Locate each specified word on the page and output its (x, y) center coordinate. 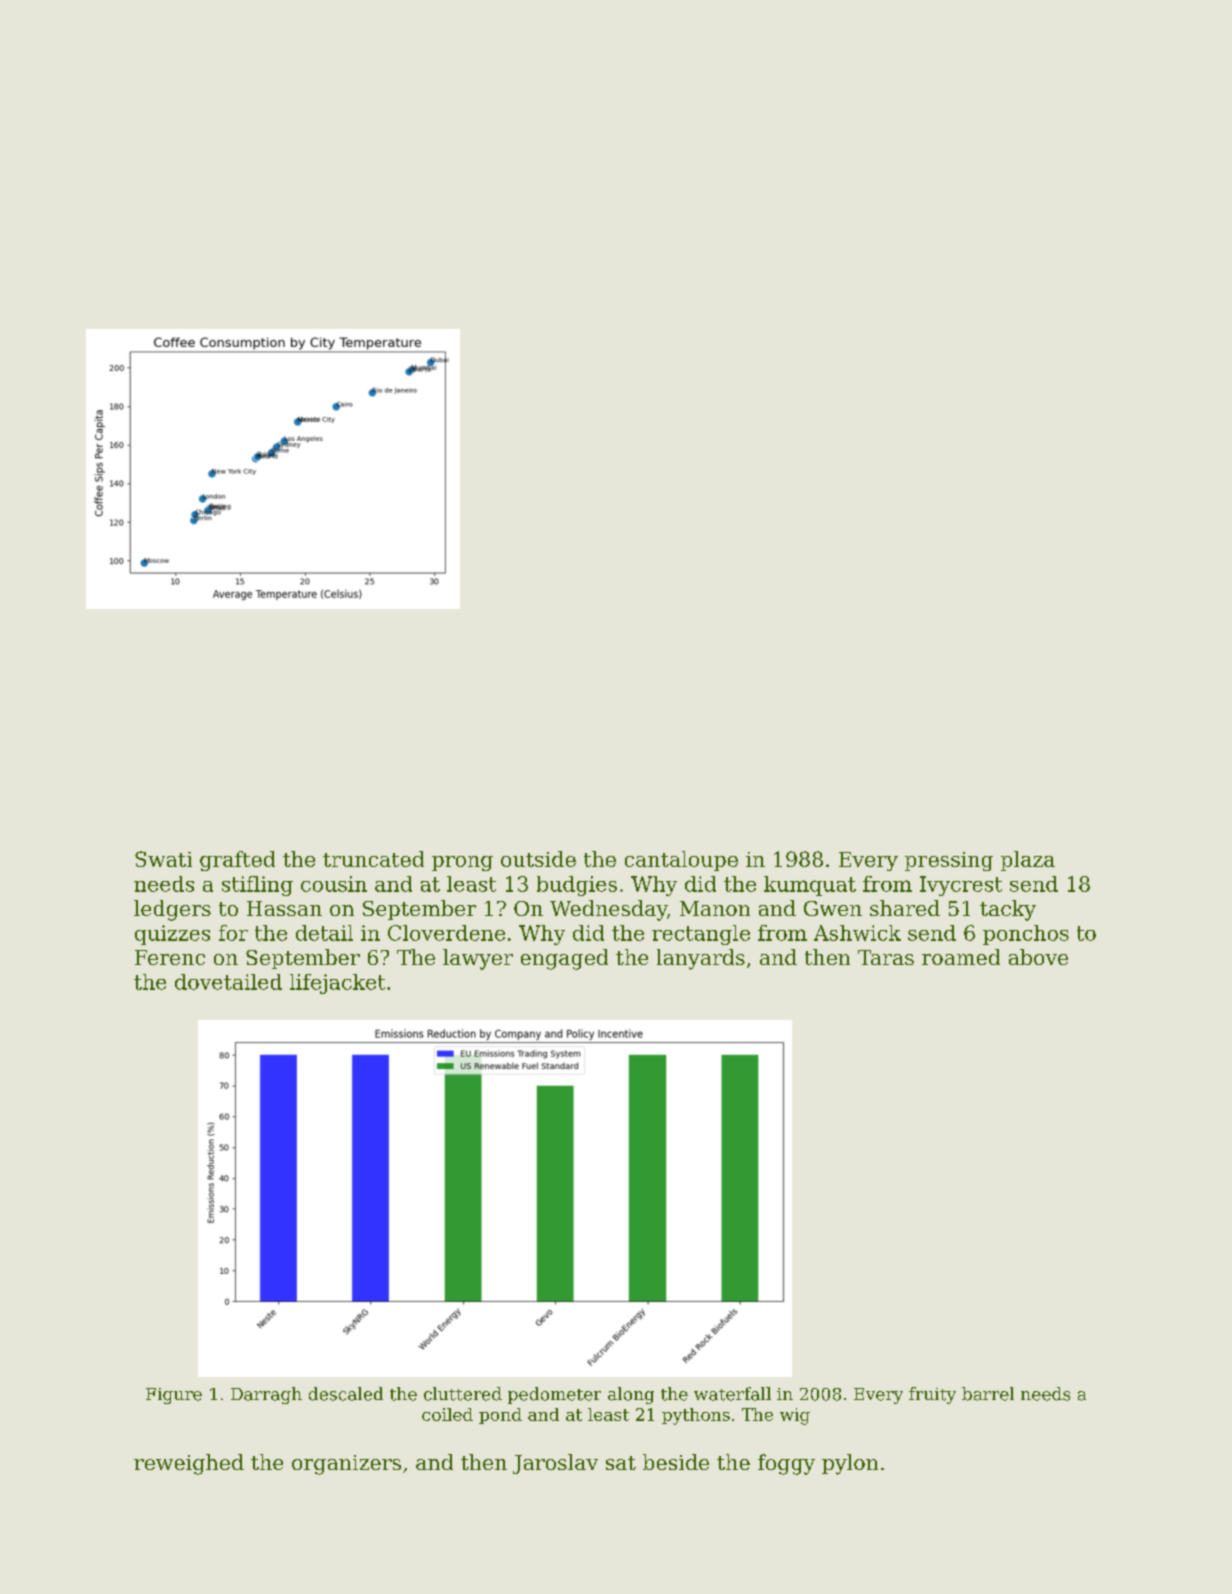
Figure (174, 1396)
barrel (988, 1394)
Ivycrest (961, 886)
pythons (696, 1416)
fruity (932, 1395)
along (631, 1395)
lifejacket (337, 984)
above (1038, 957)
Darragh (266, 1395)
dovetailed (228, 982)
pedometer (554, 1395)
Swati (163, 859)
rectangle (701, 935)
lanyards (701, 959)
